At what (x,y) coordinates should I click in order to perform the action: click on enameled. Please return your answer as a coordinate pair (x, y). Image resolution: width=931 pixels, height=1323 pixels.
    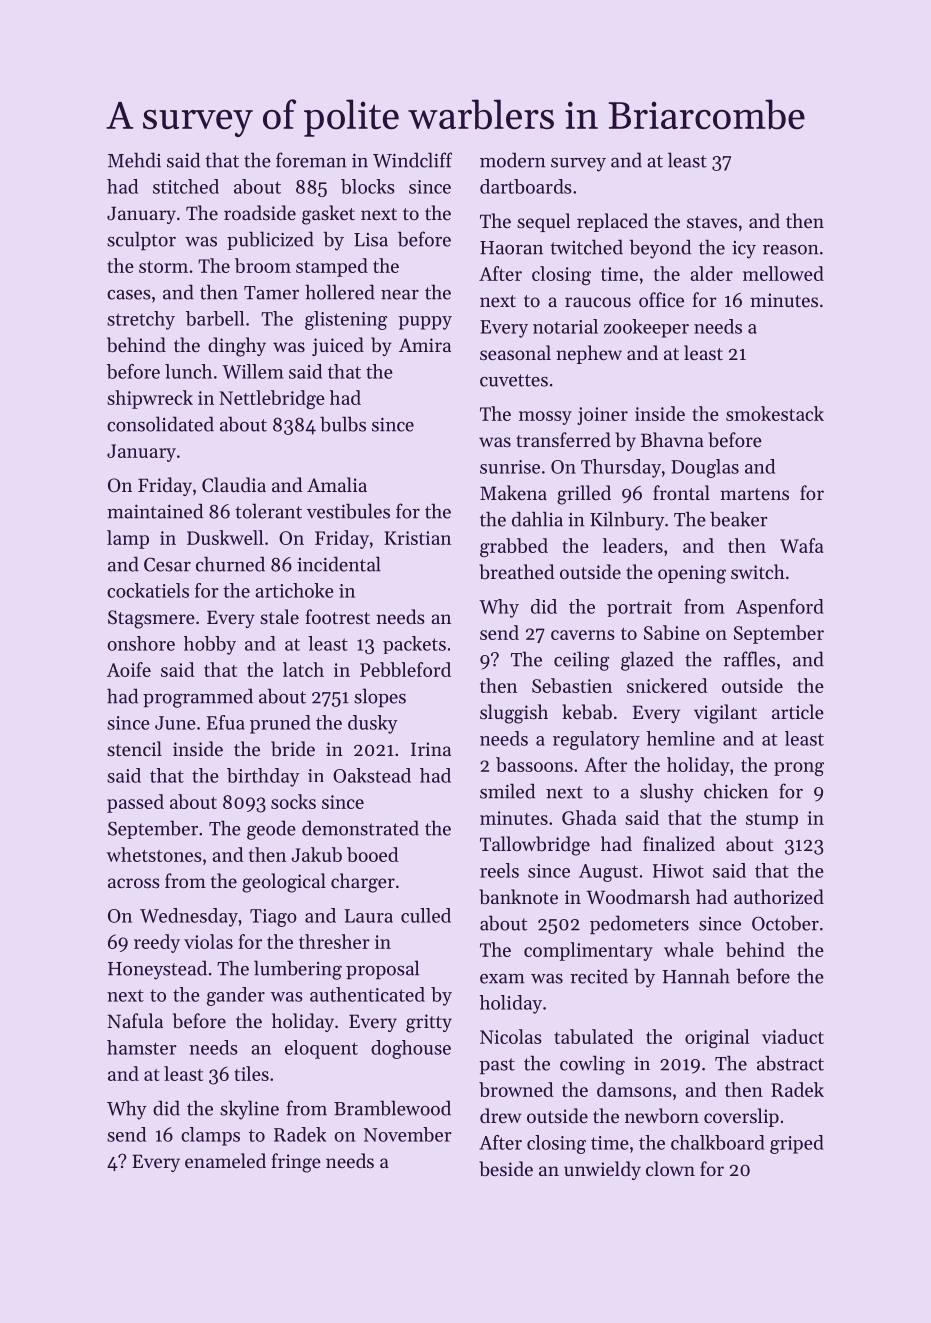
    Looking at the image, I should click on (225, 1160).
